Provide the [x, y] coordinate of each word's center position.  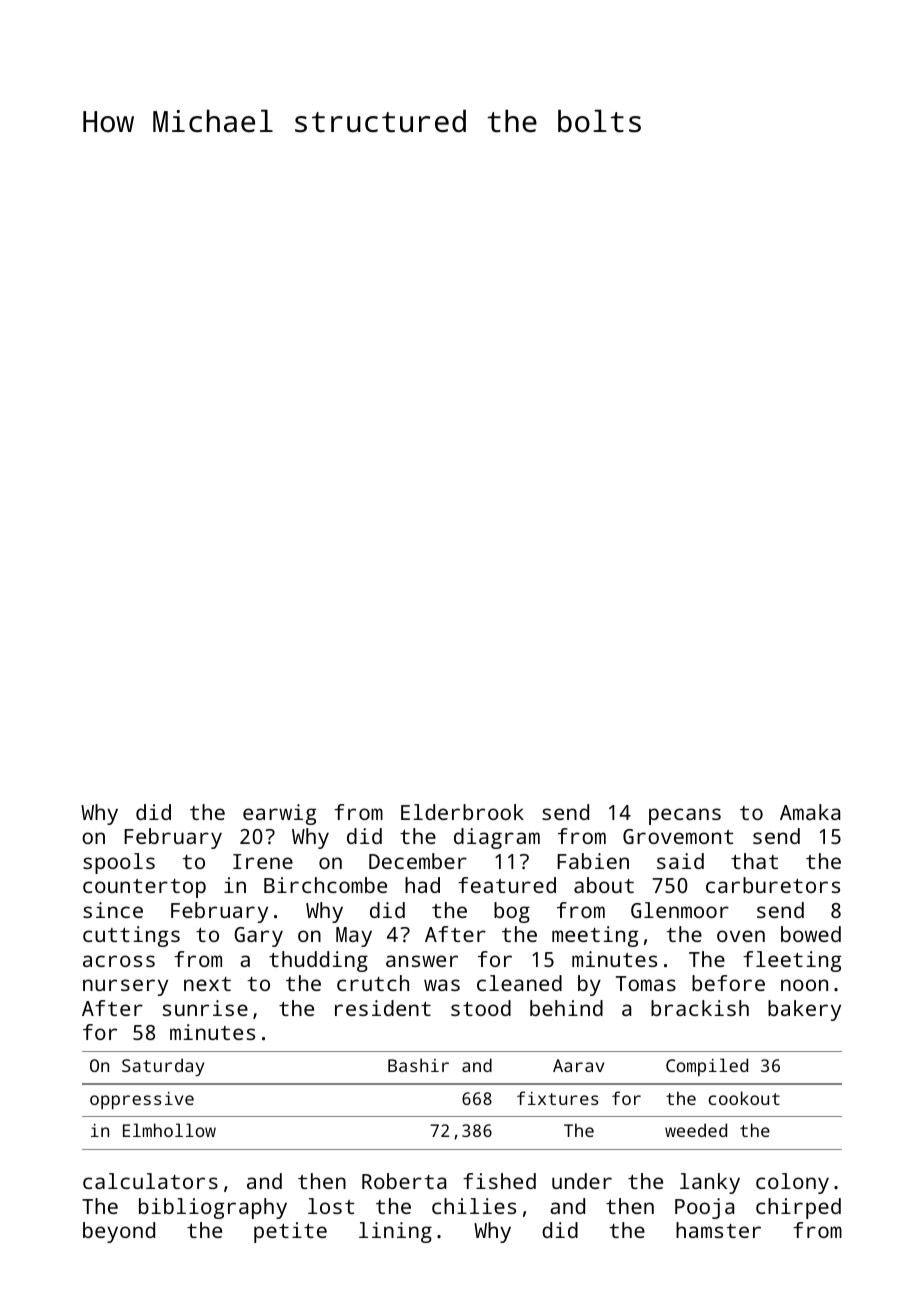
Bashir [418, 1065]
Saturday [163, 1067]
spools [119, 863]
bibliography [213, 1208]
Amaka [810, 812]
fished [499, 1181]
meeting [595, 936]
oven [741, 936]
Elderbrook [462, 812]
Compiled [707, 1067]
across [119, 961]
